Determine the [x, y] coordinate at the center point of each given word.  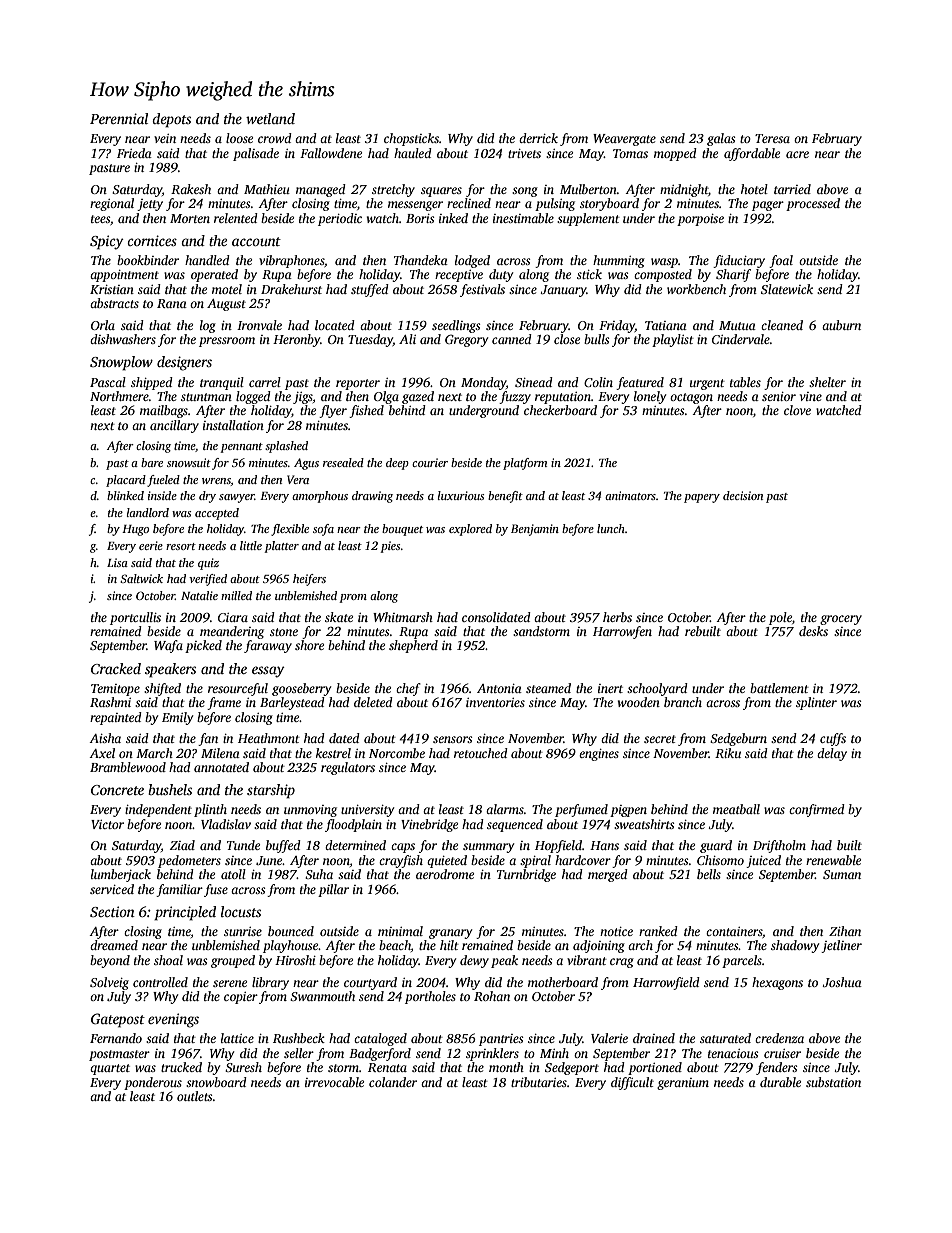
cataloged [380, 1039]
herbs [617, 617]
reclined [469, 203]
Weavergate [624, 140]
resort [181, 546]
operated [214, 275]
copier [241, 998]
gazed [418, 397]
